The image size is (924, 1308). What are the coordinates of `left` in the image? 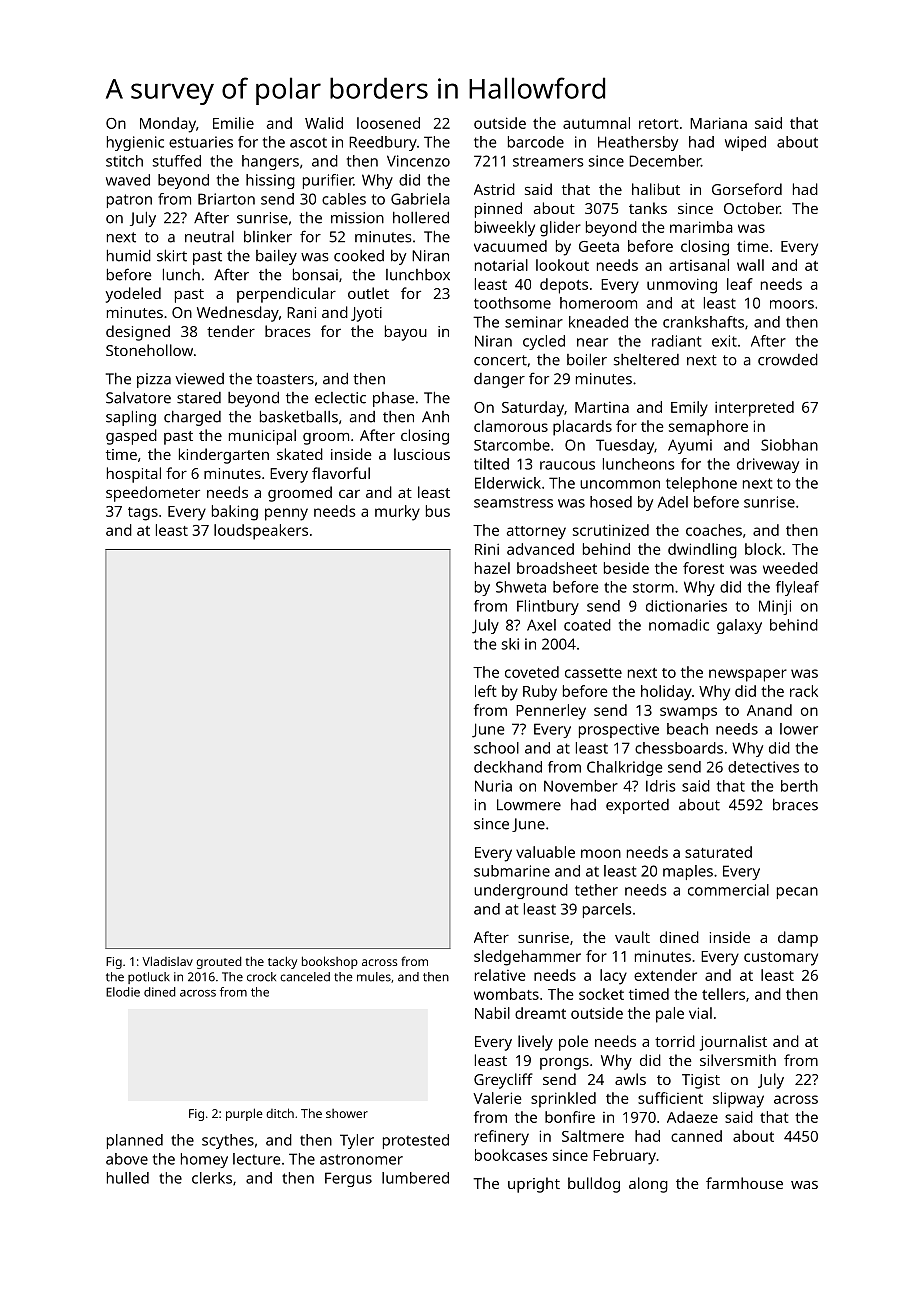 It's located at (486, 691).
